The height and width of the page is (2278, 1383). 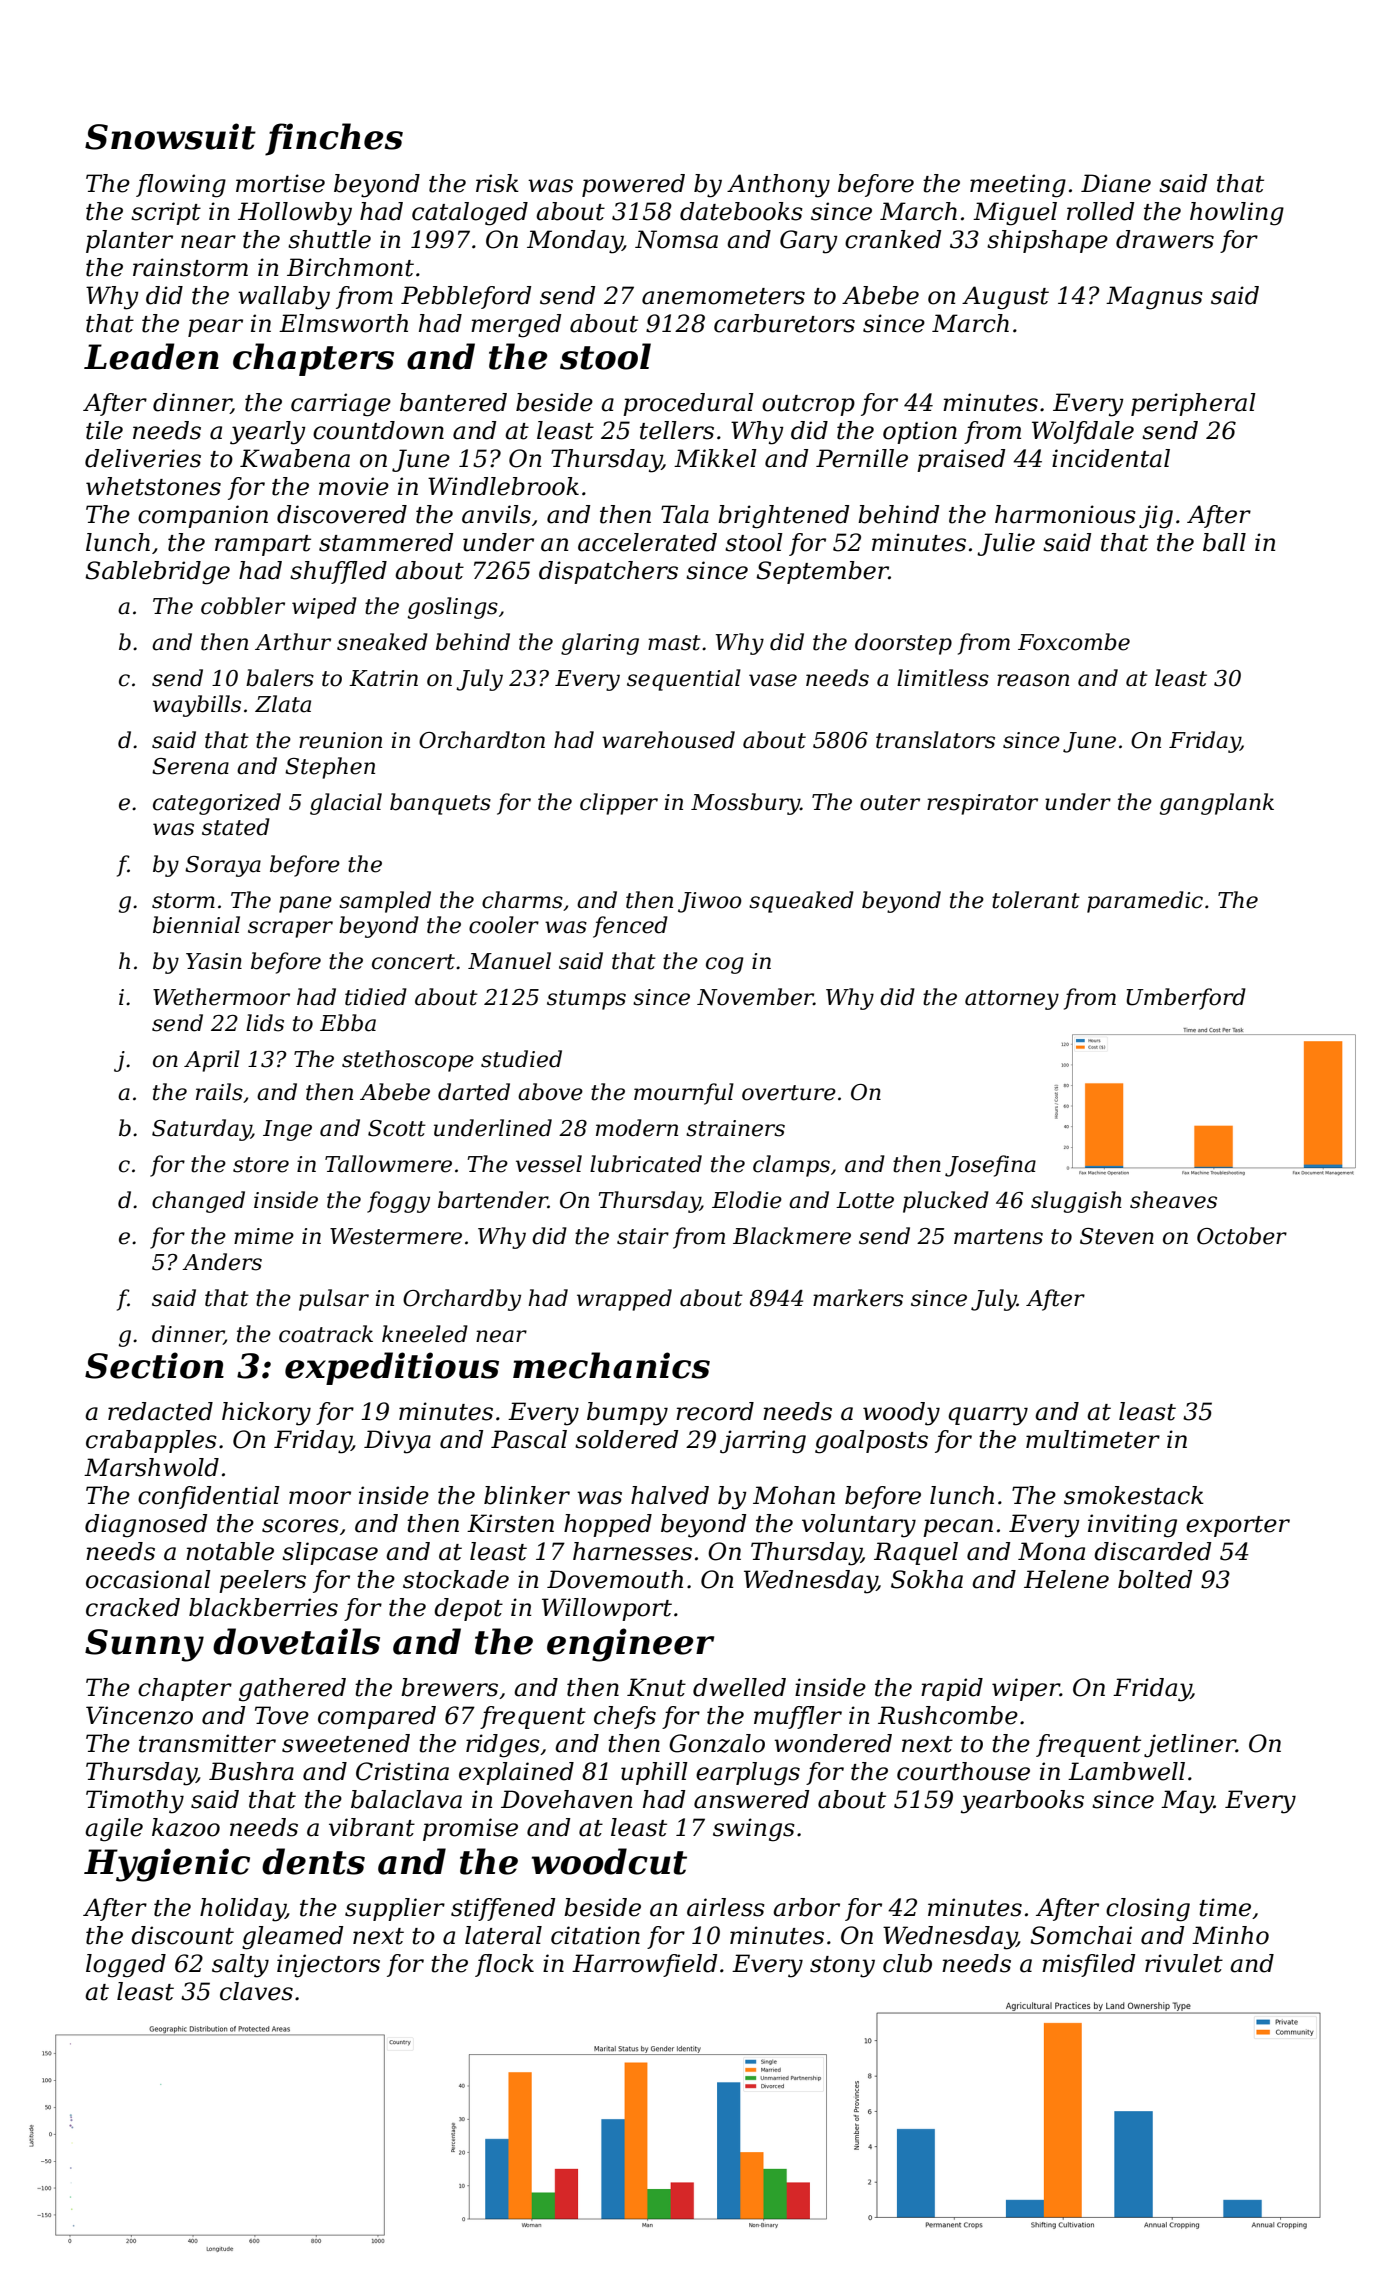 What do you see at coordinates (196, 925) in the page?
I see `biennial` at bounding box center [196, 925].
